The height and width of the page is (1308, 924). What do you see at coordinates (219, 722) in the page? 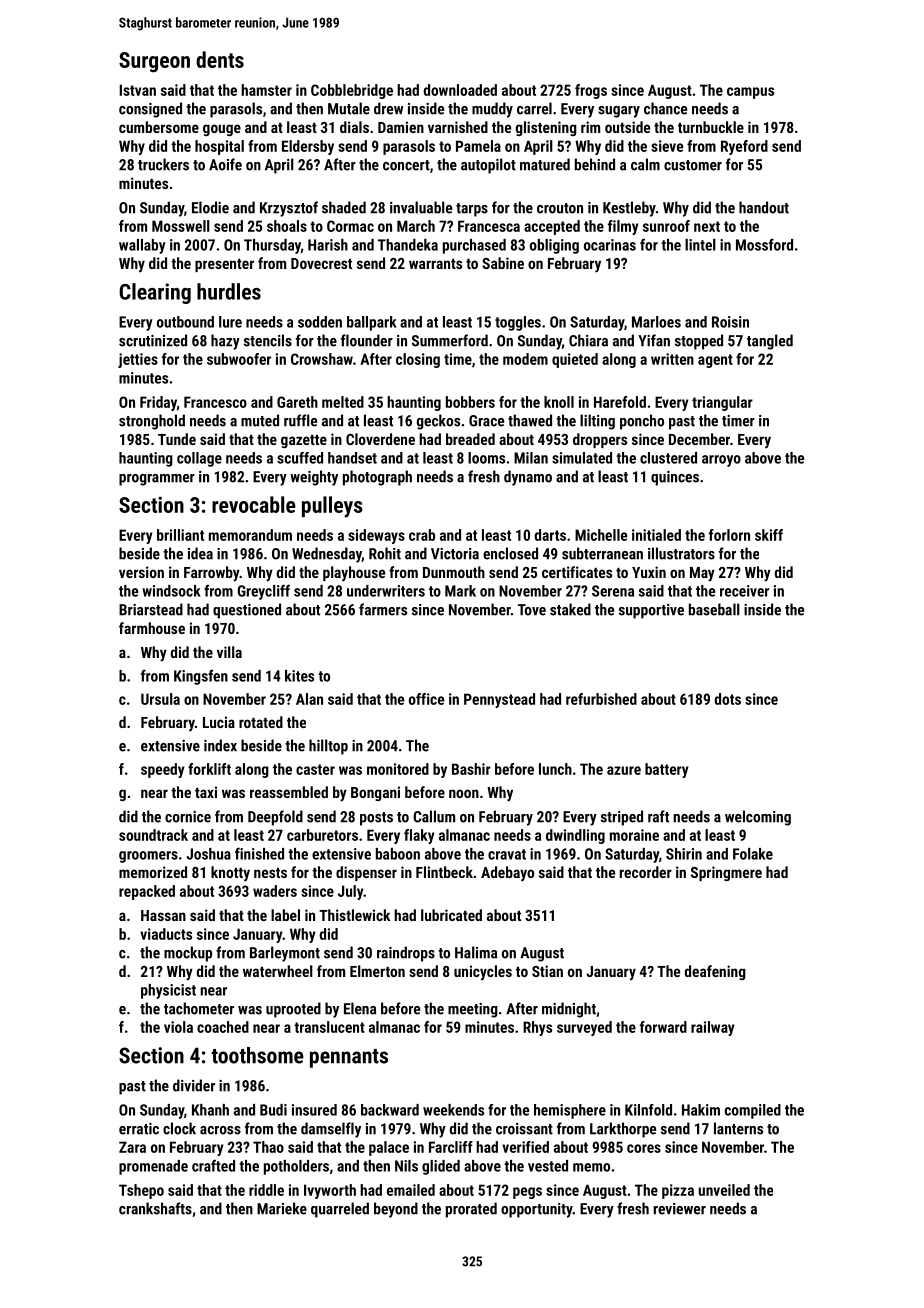
I see `Lucia` at bounding box center [219, 722].
